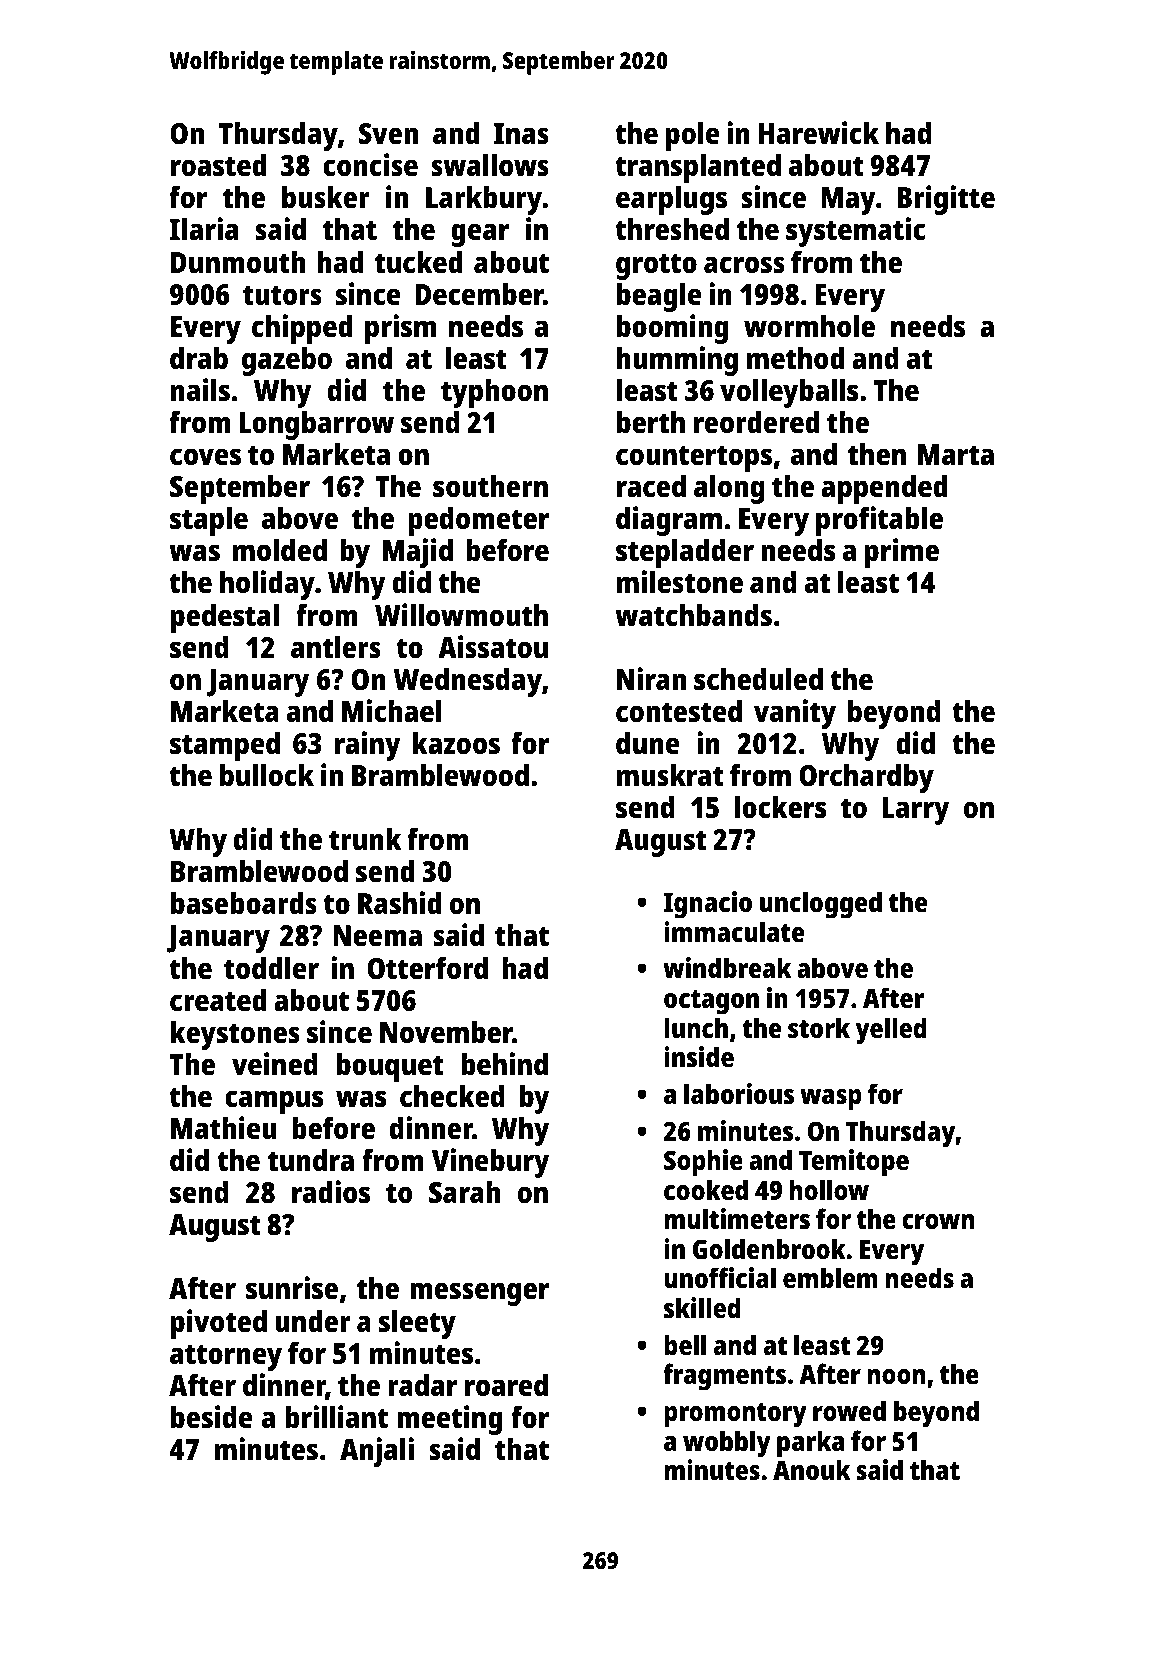  Describe the element at coordinates (377, 1452) in the image. I see `Anjali` at that location.
